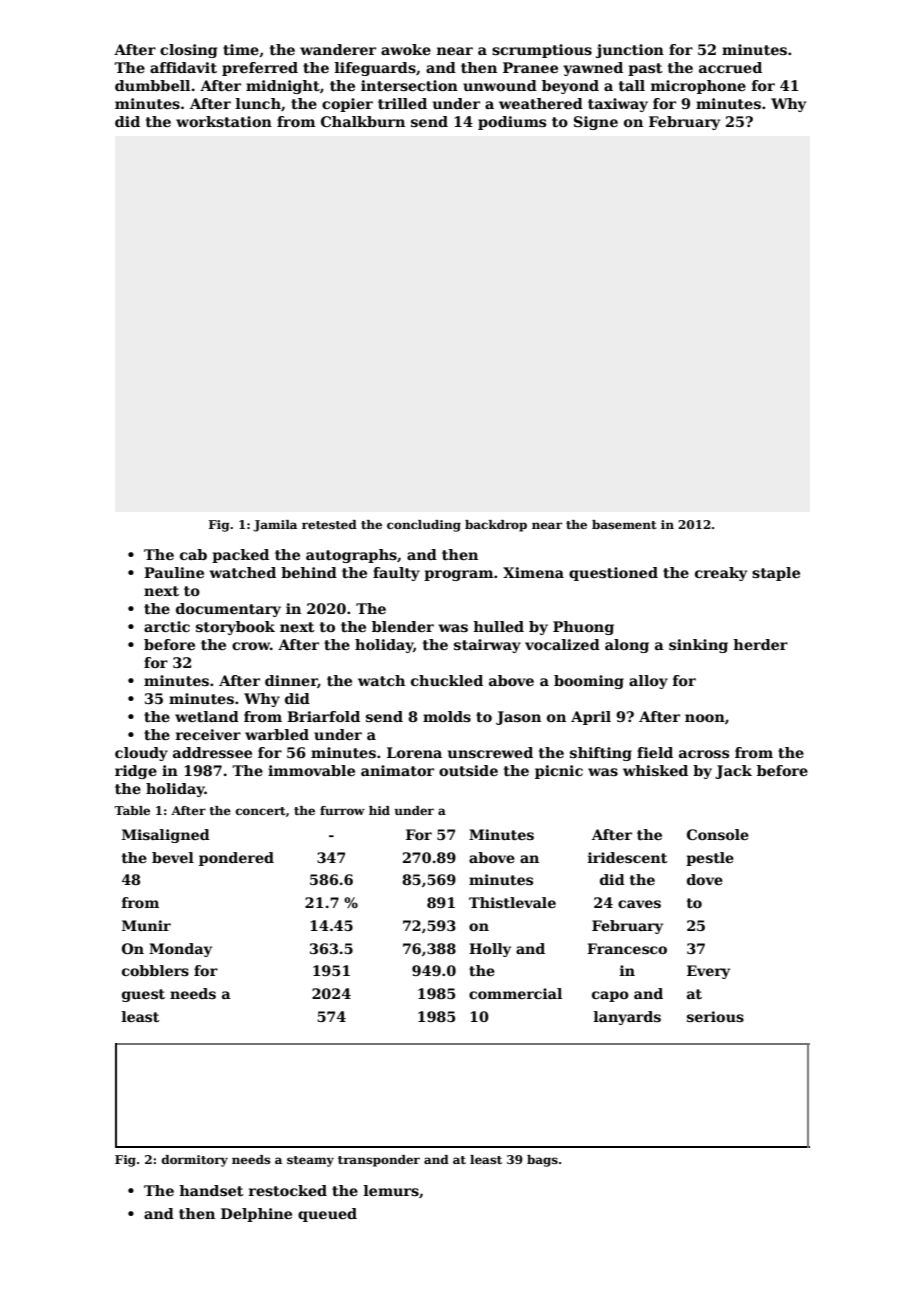  Describe the element at coordinates (624, 524) in the page. I see `basement` at that location.
